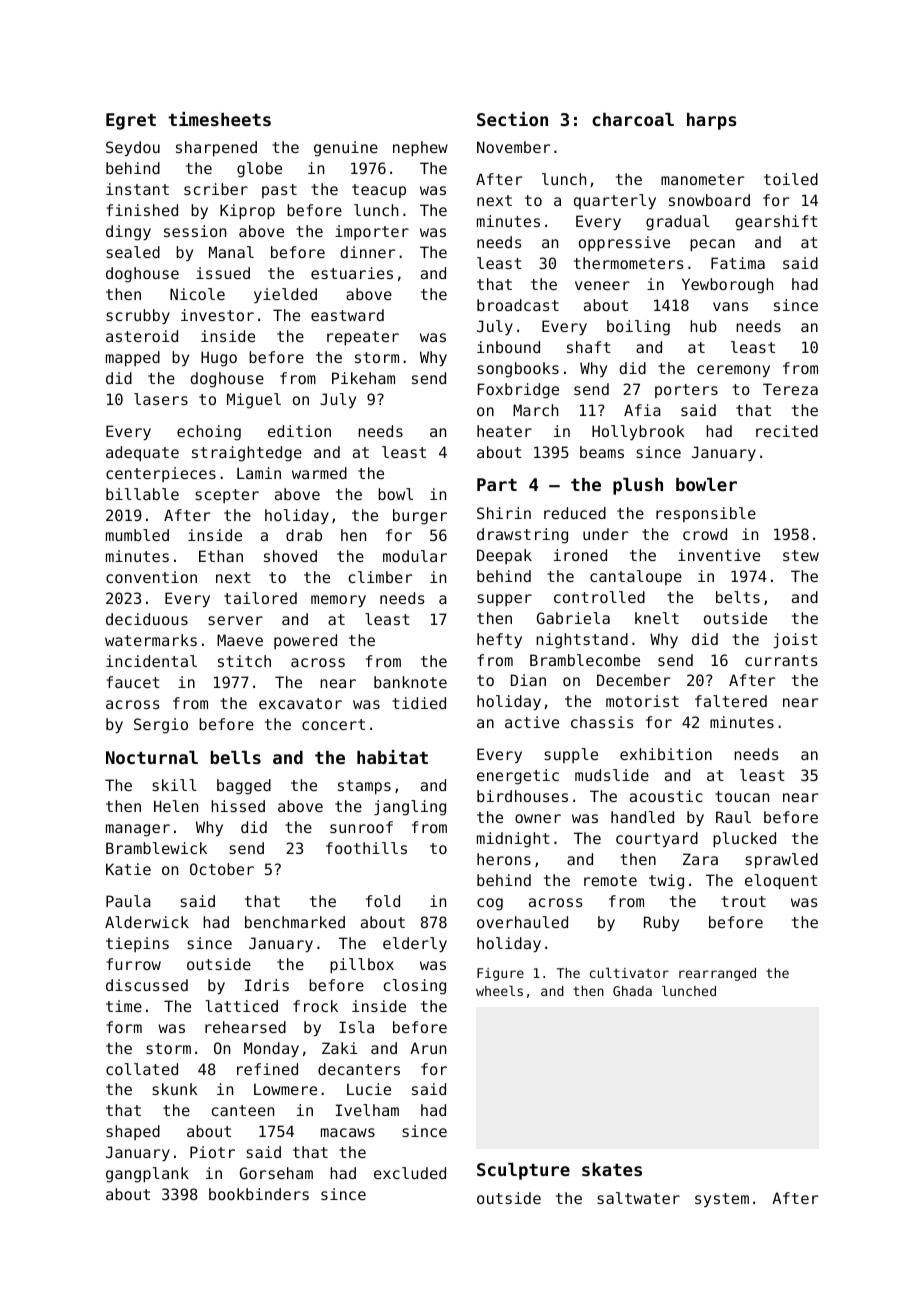 Image resolution: width=924 pixels, height=1308 pixels. I want to click on system, so click(722, 1200).
